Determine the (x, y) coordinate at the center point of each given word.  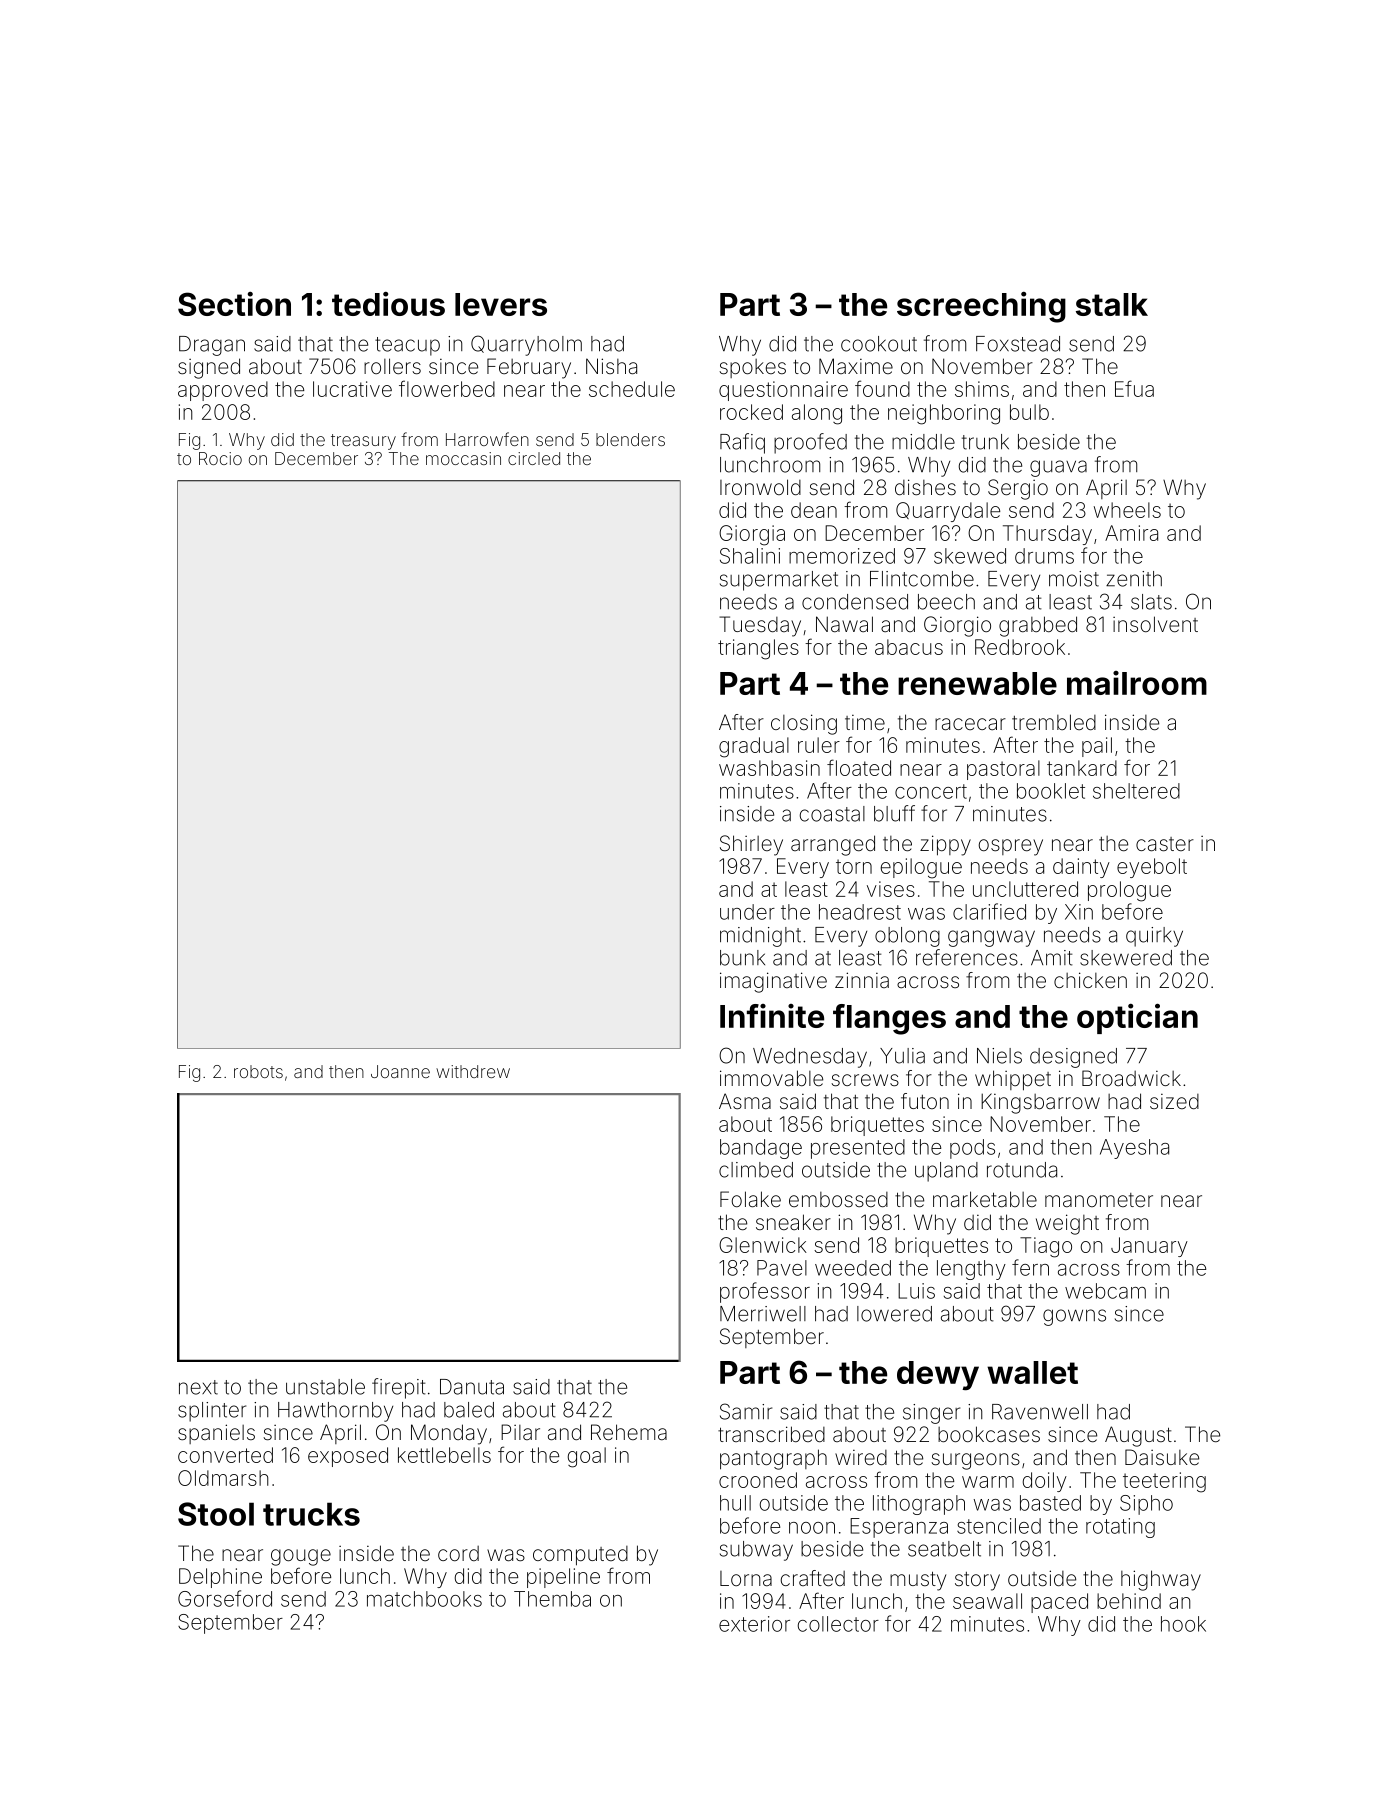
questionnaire (783, 391)
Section (234, 304)
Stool (216, 1514)
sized (1174, 1101)
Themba (552, 1599)
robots (258, 1071)
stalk (1112, 304)
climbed (756, 1170)
